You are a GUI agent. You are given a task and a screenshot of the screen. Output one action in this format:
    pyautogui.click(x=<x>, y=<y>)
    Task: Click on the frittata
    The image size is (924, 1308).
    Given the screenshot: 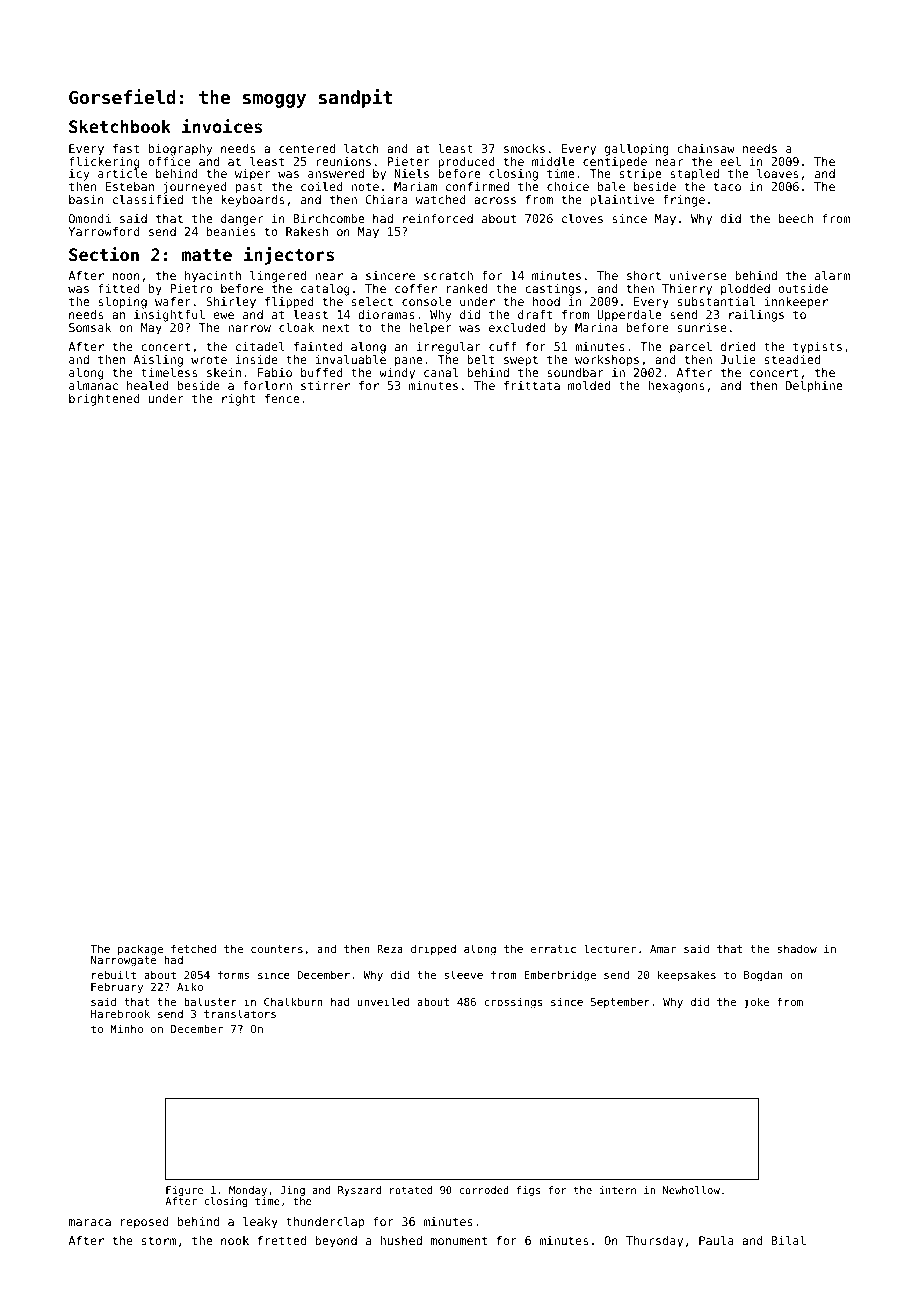 What is the action you would take?
    pyautogui.click(x=532, y=385)
